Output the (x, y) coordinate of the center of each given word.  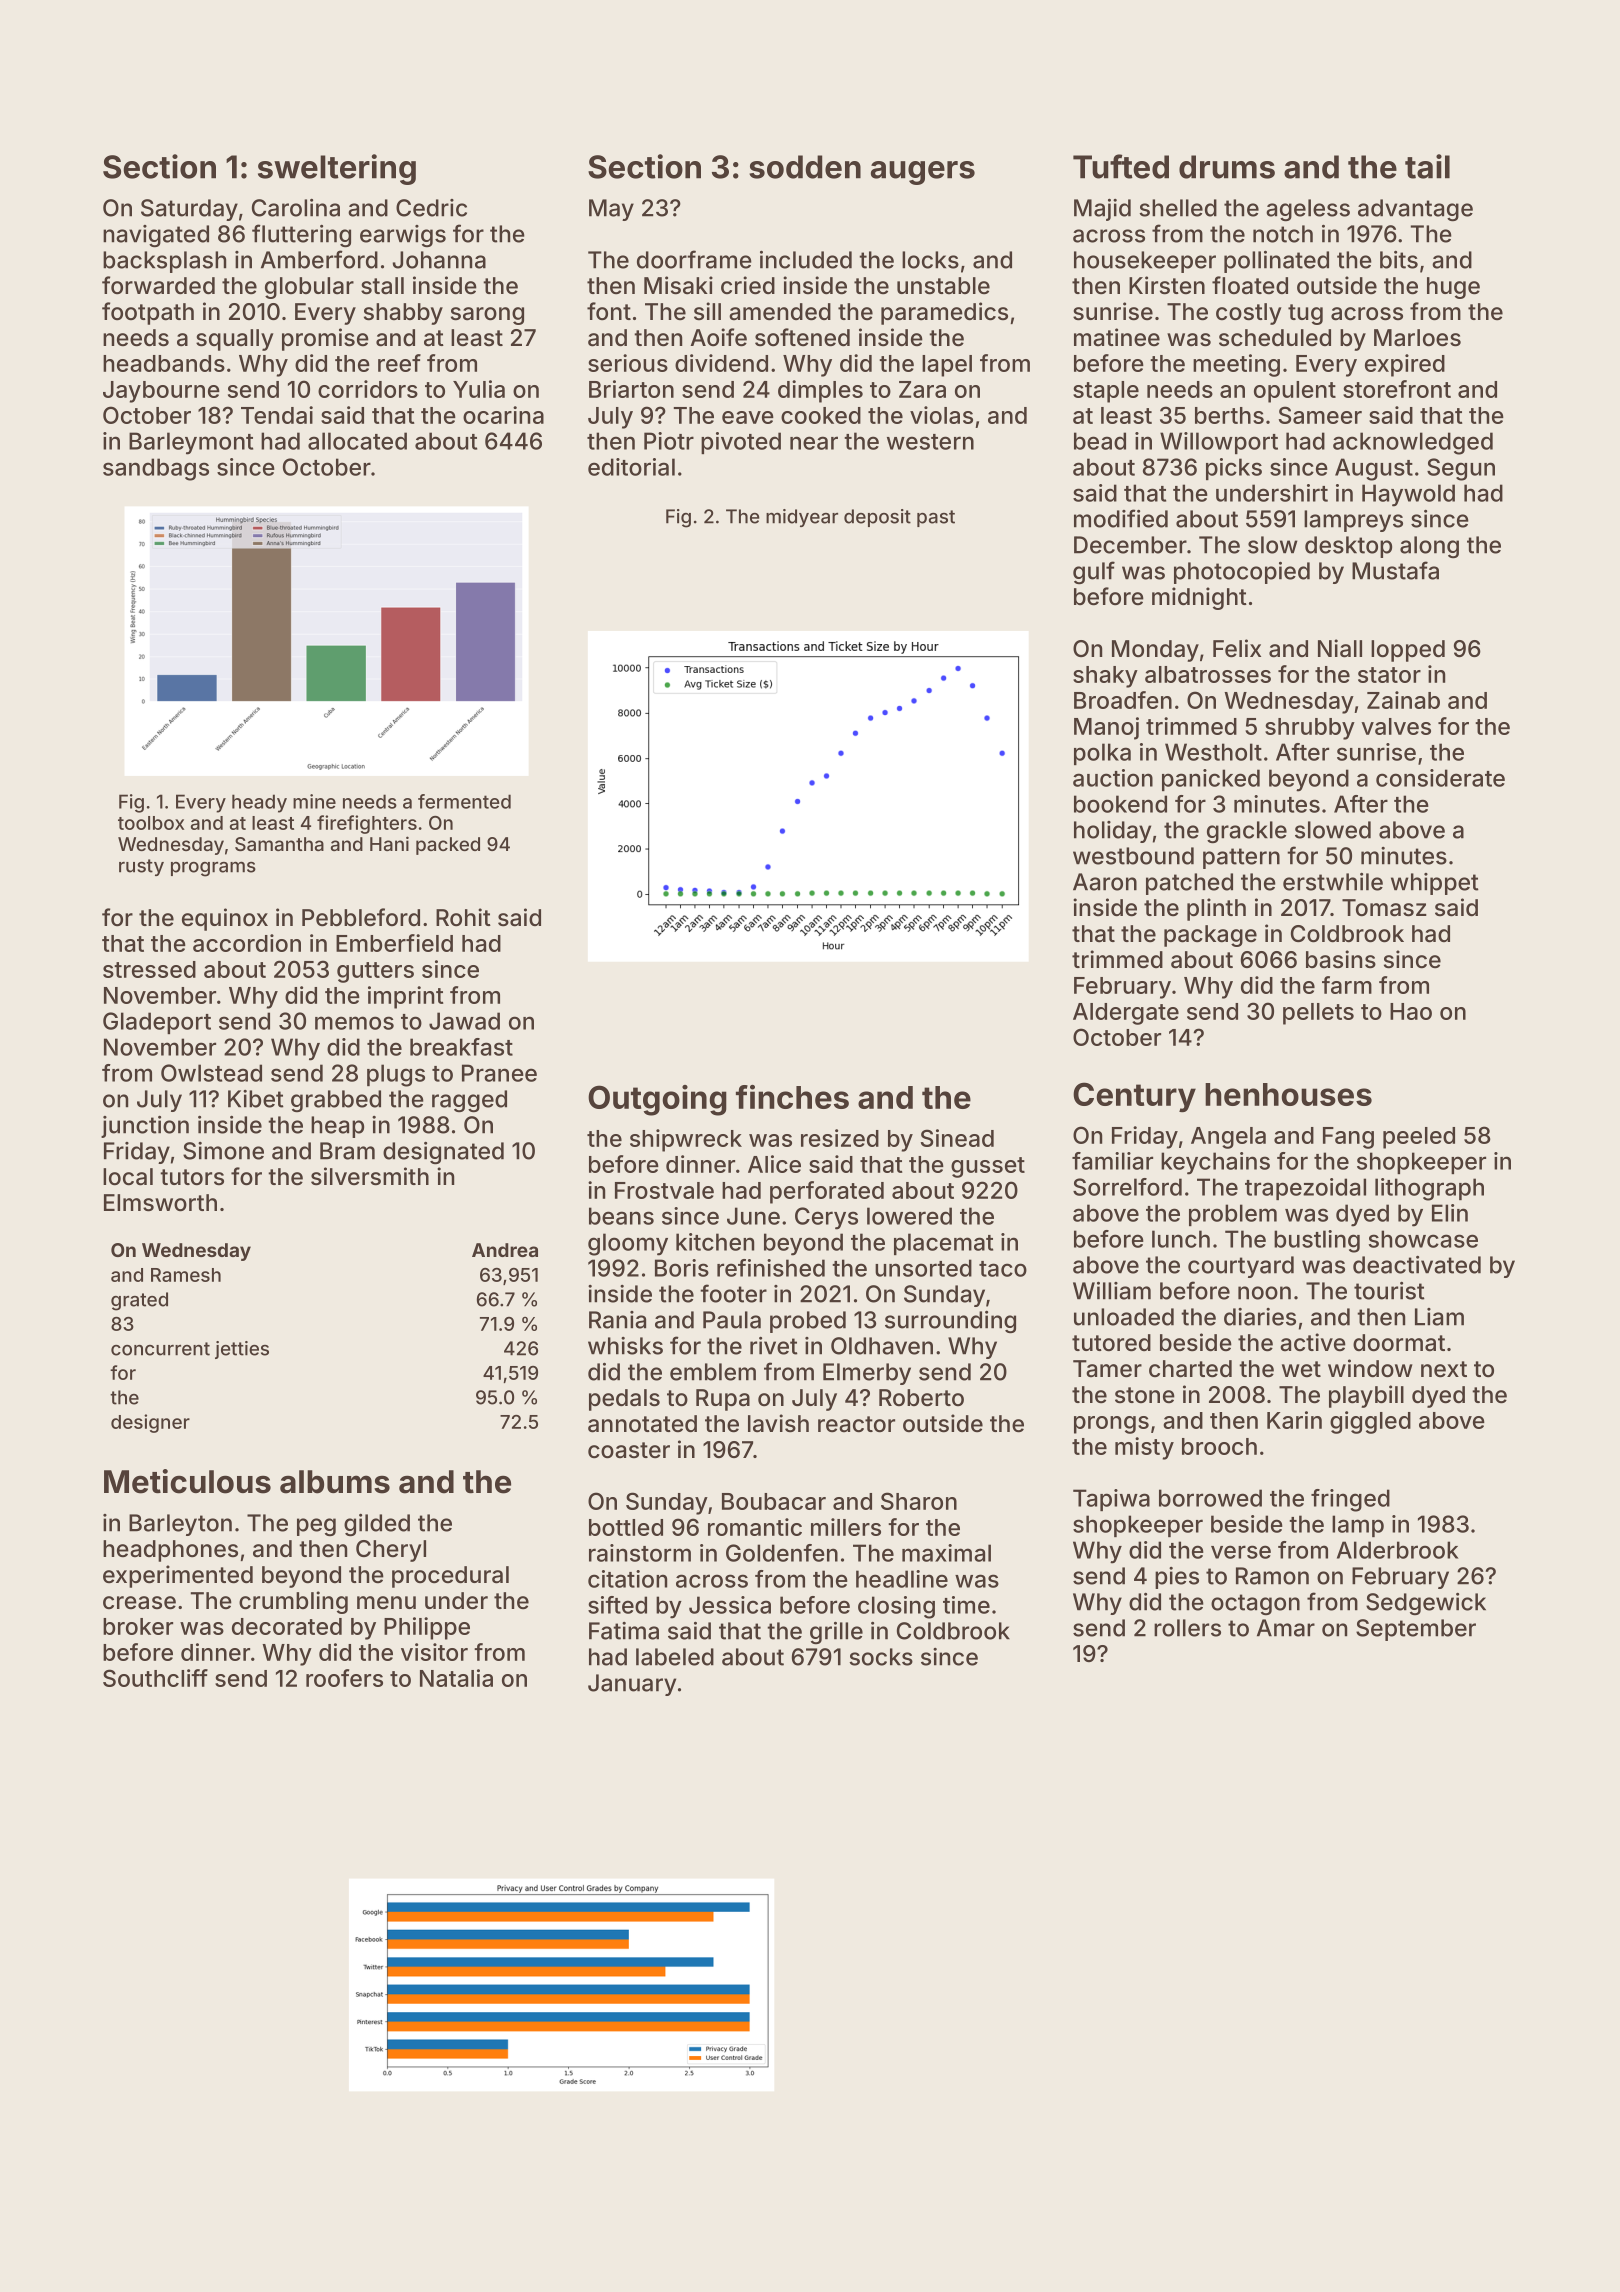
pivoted (741, 443)
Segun (1461, 469)
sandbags (156, 469)
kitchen (715, 1242)
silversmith (370, 1176)
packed (448, 846)
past (936, 518)
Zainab (1403, 700)
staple (1106, 392)
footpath (148, 313)
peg (316, 1527)
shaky (1105, 677)
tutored (1111, 1343)
